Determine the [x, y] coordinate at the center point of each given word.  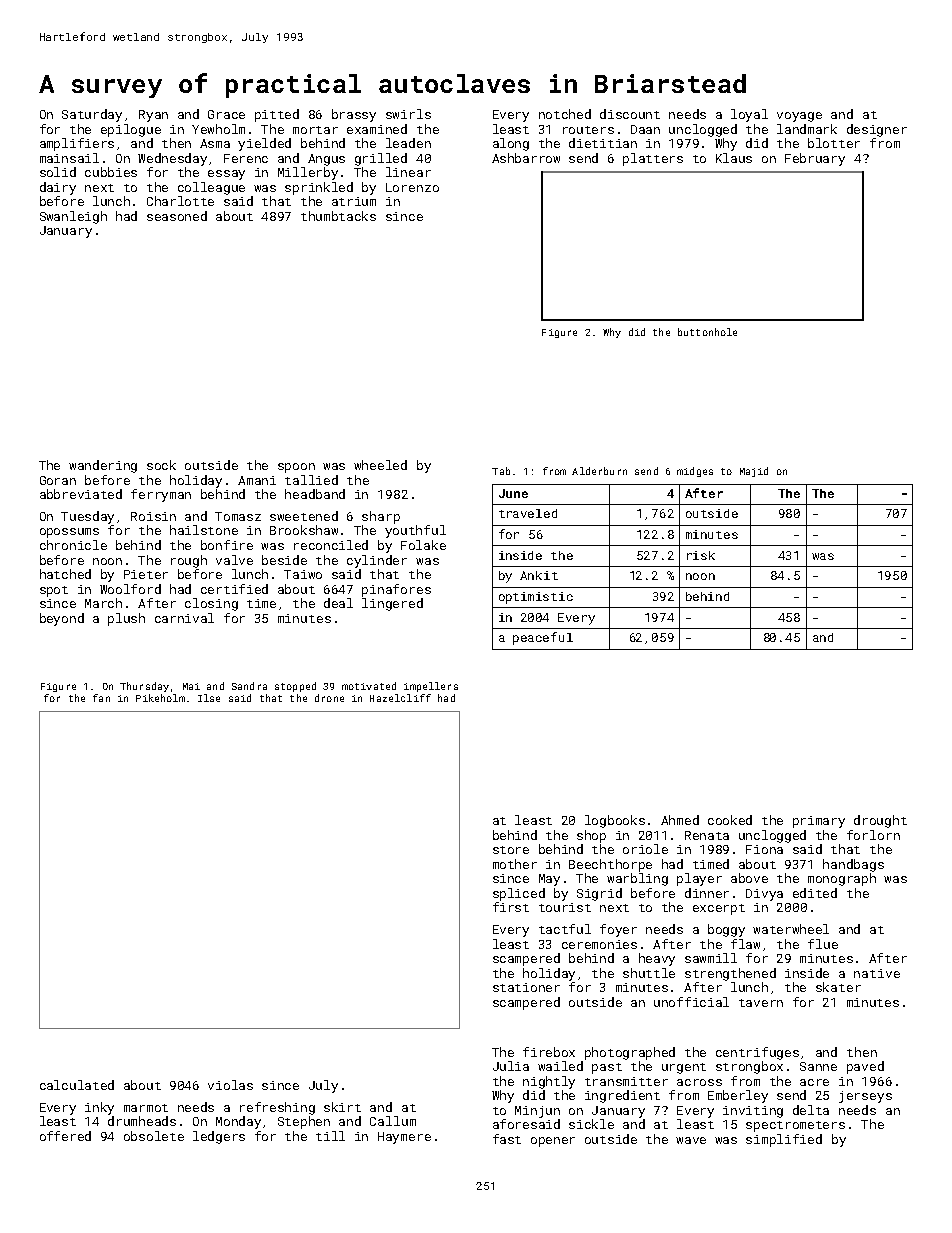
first [511, 907]
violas [230, 1085]
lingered [392, 604]
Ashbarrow [526, 158]
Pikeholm [160, 698]
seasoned [177, 216]
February [815, 159]
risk [701, 555]
